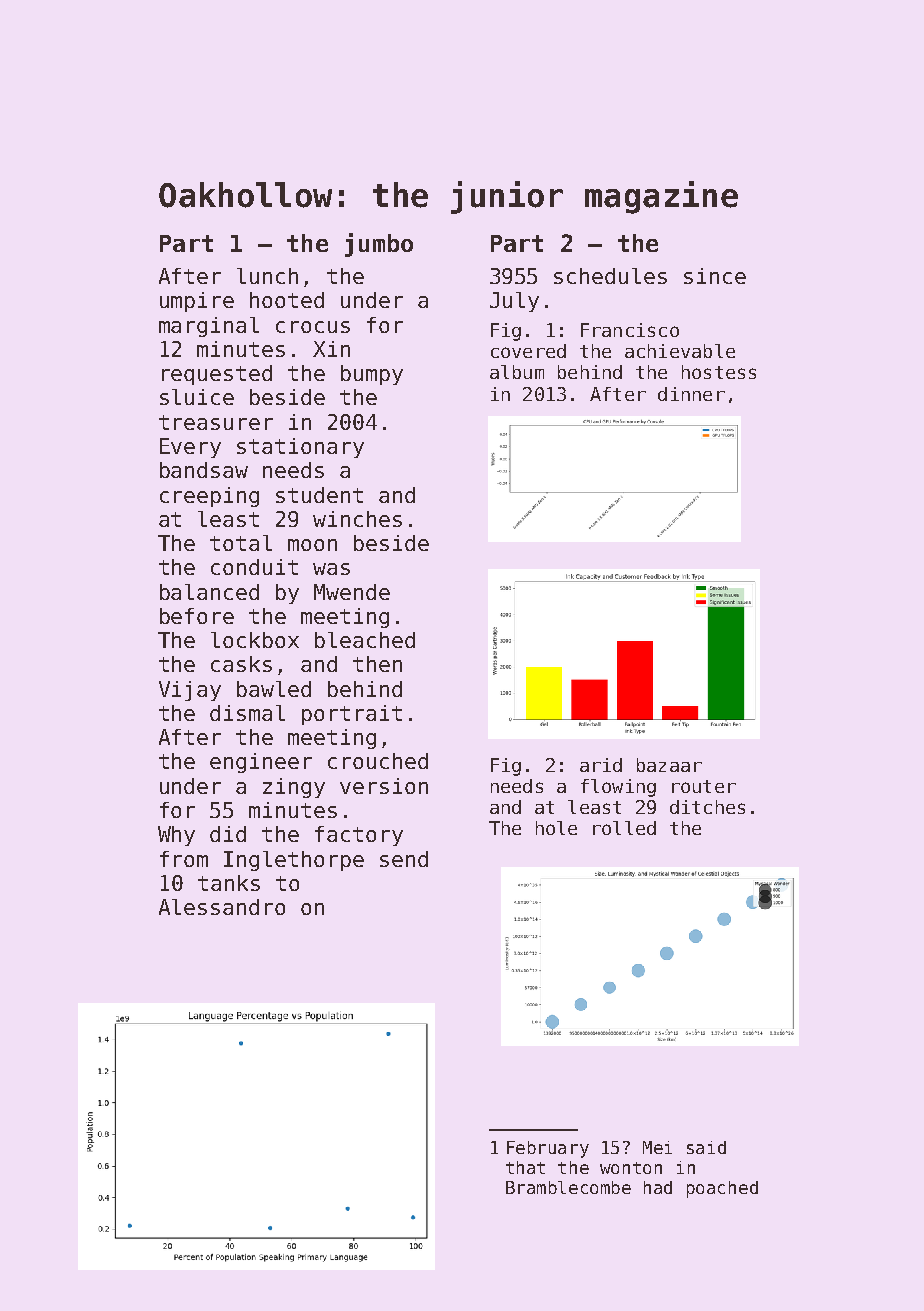 This screenshot has width=924, height=1311. What do you see at coordinates (528, 351) in the screenshot?
I see `covered` at bounding box center [528, 351].
